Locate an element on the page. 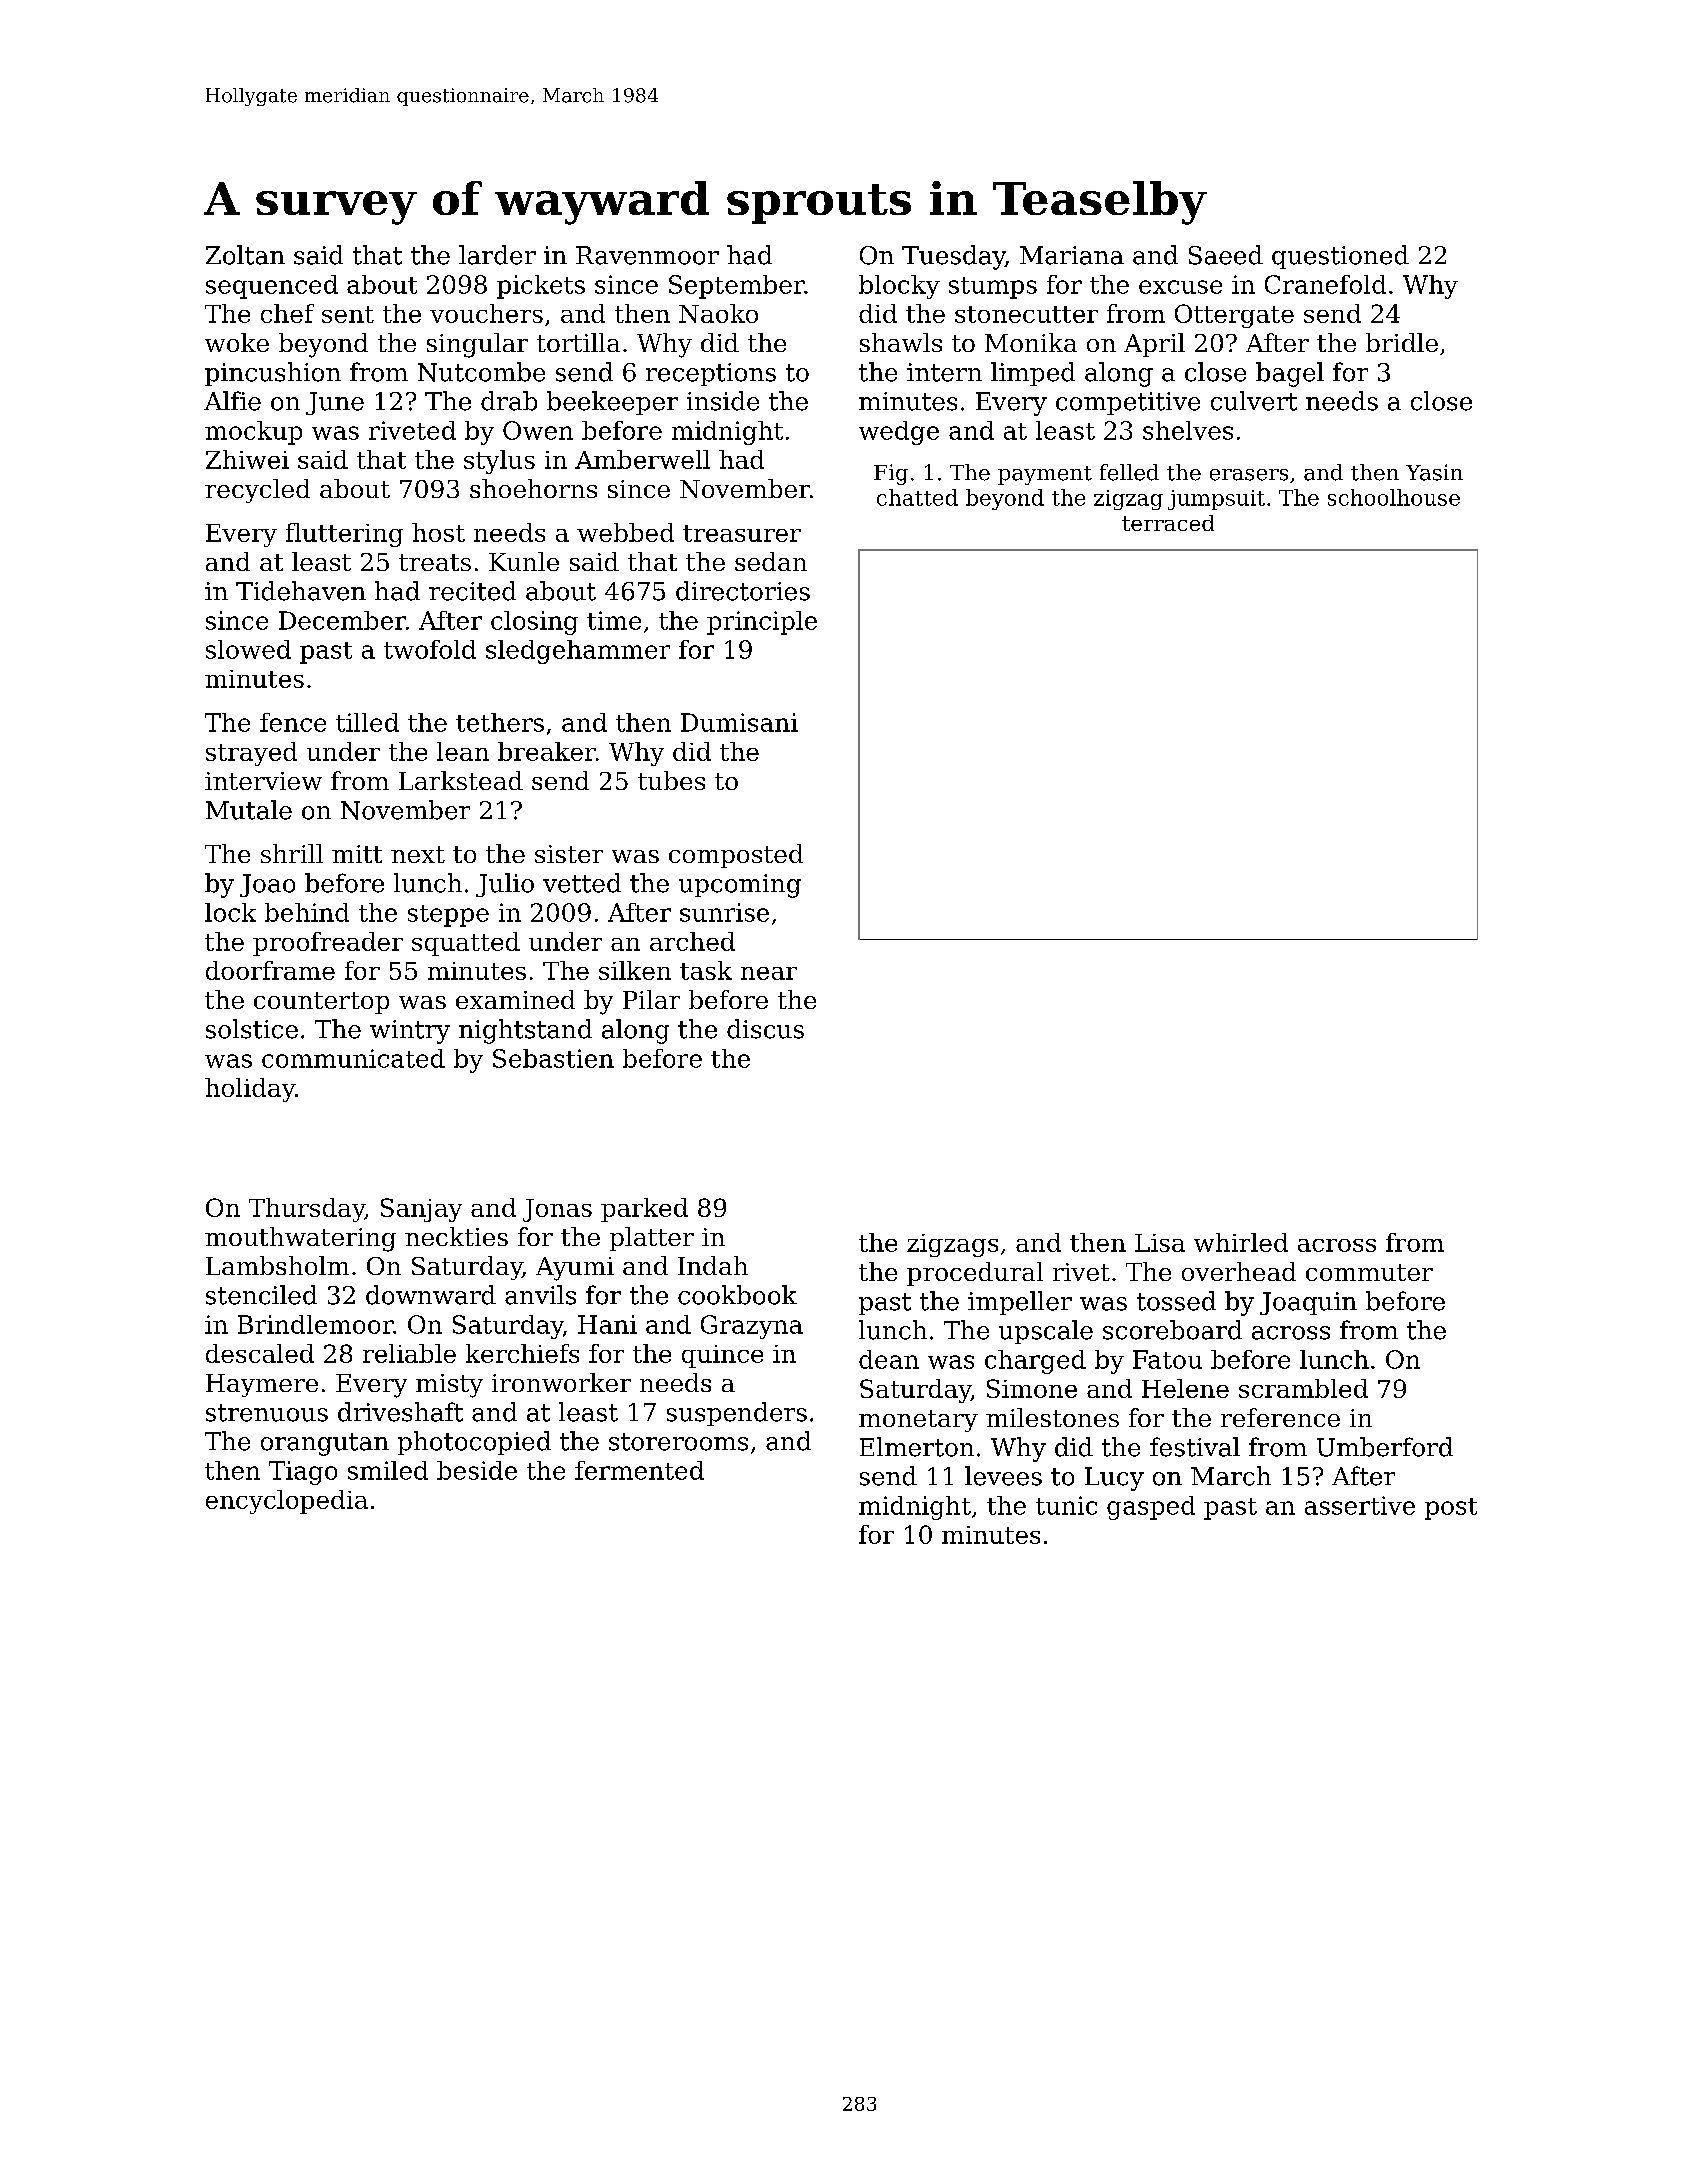 This page has height=2178, width=1683. proofreader is located at coordinates (328, 944).
